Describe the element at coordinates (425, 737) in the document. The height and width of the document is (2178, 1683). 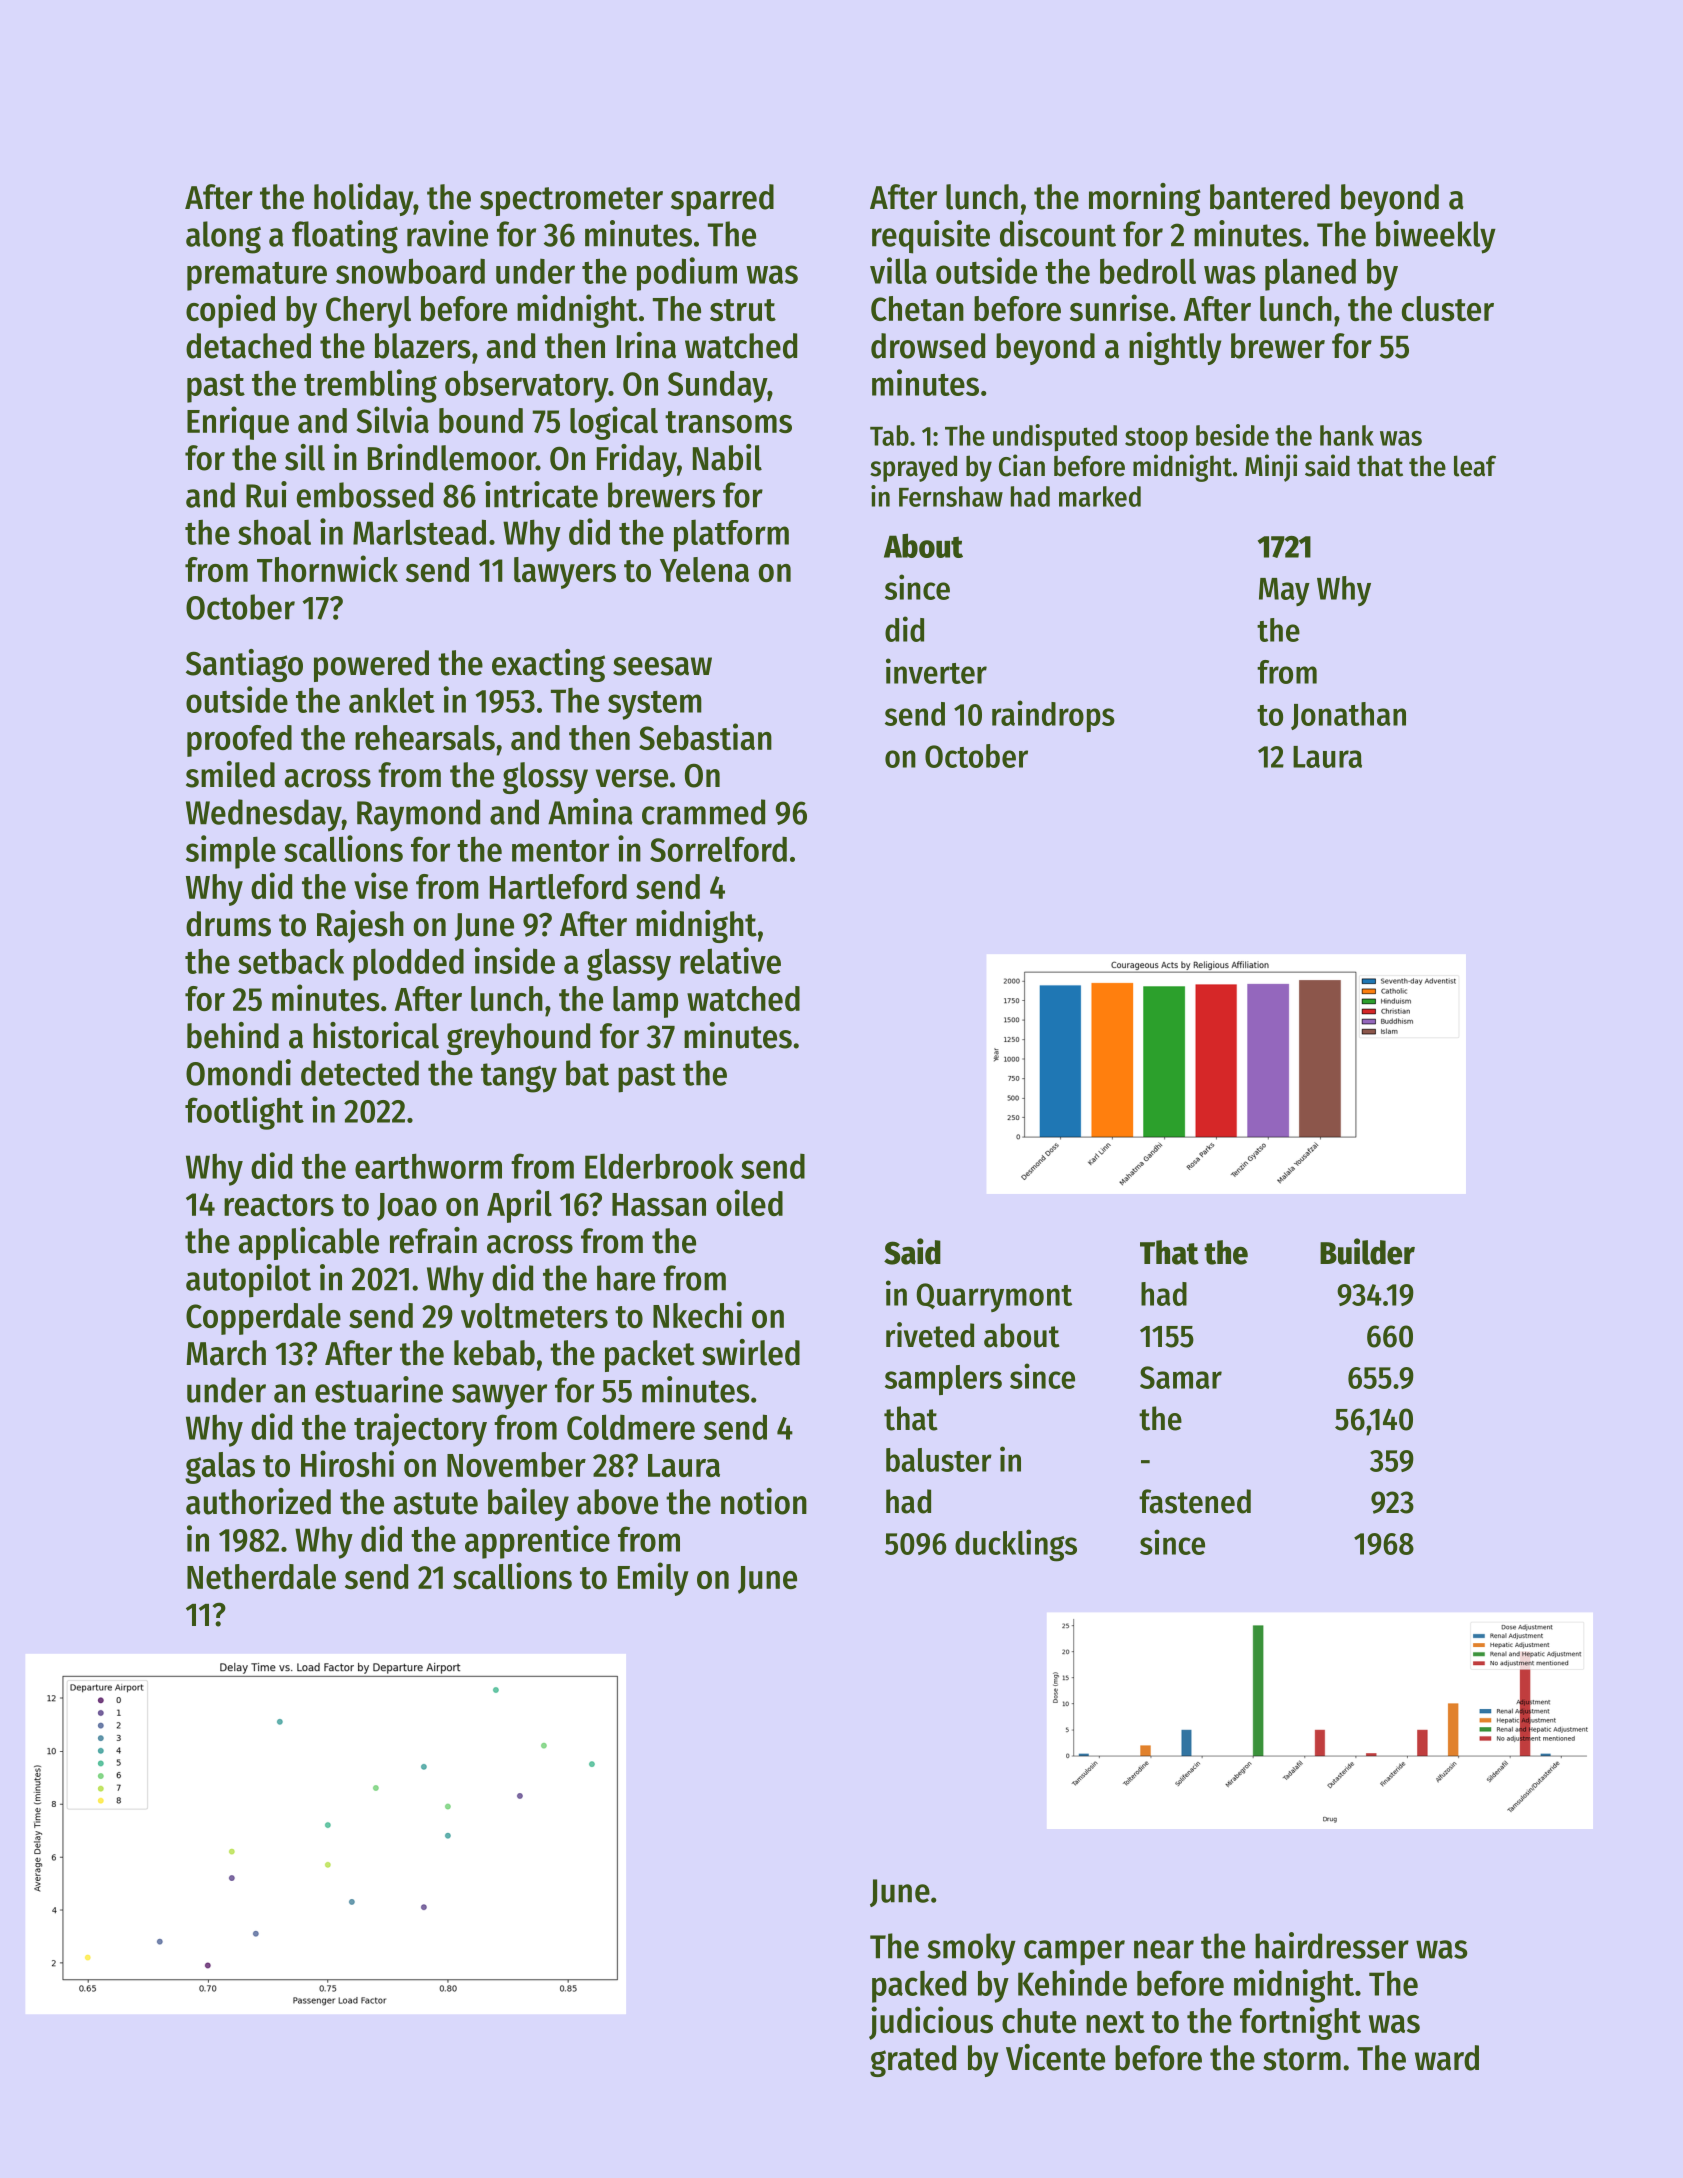
I see `rehearsals` at that location.
